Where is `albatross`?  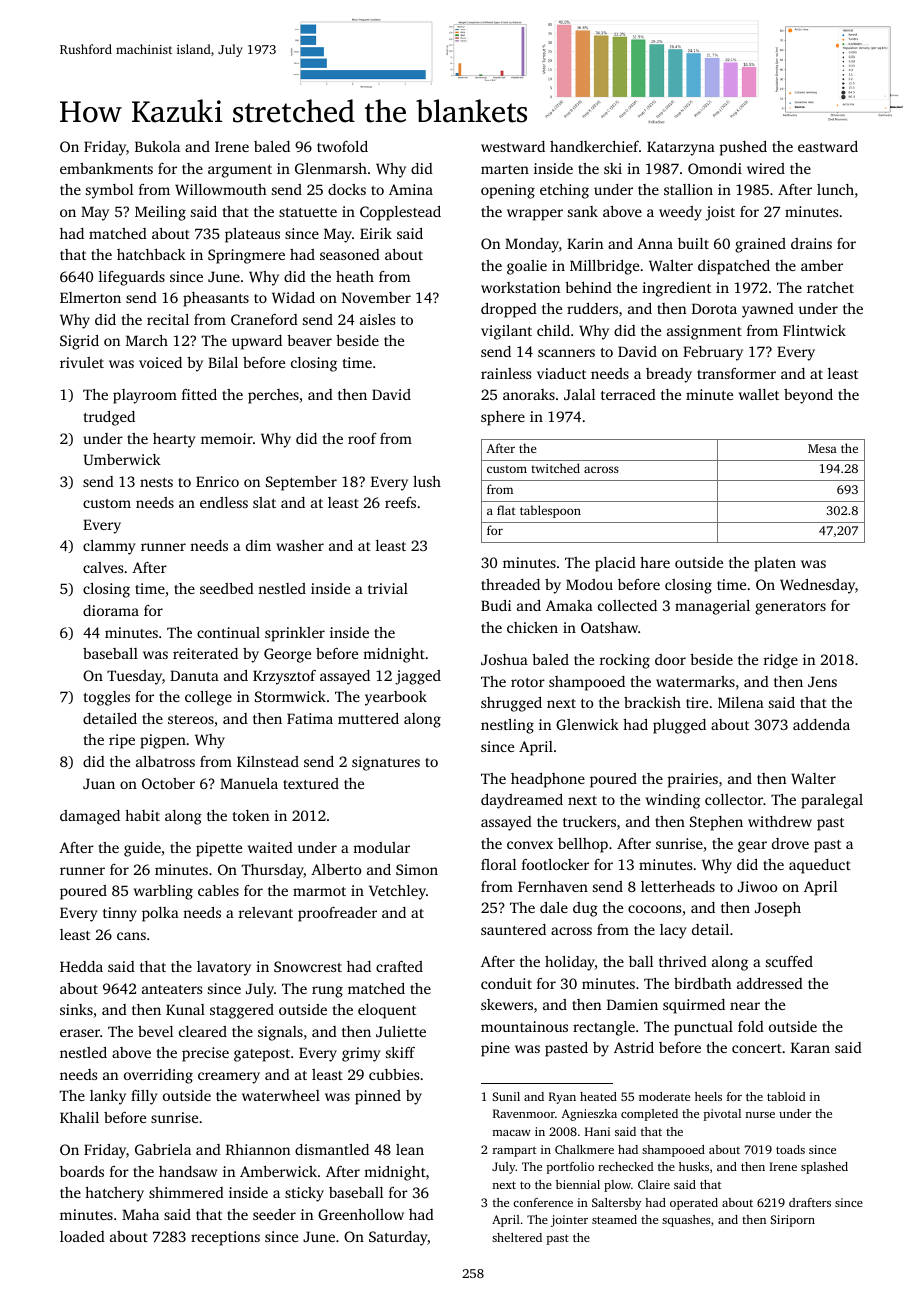 albatross is located at coordinates (165, 761).
